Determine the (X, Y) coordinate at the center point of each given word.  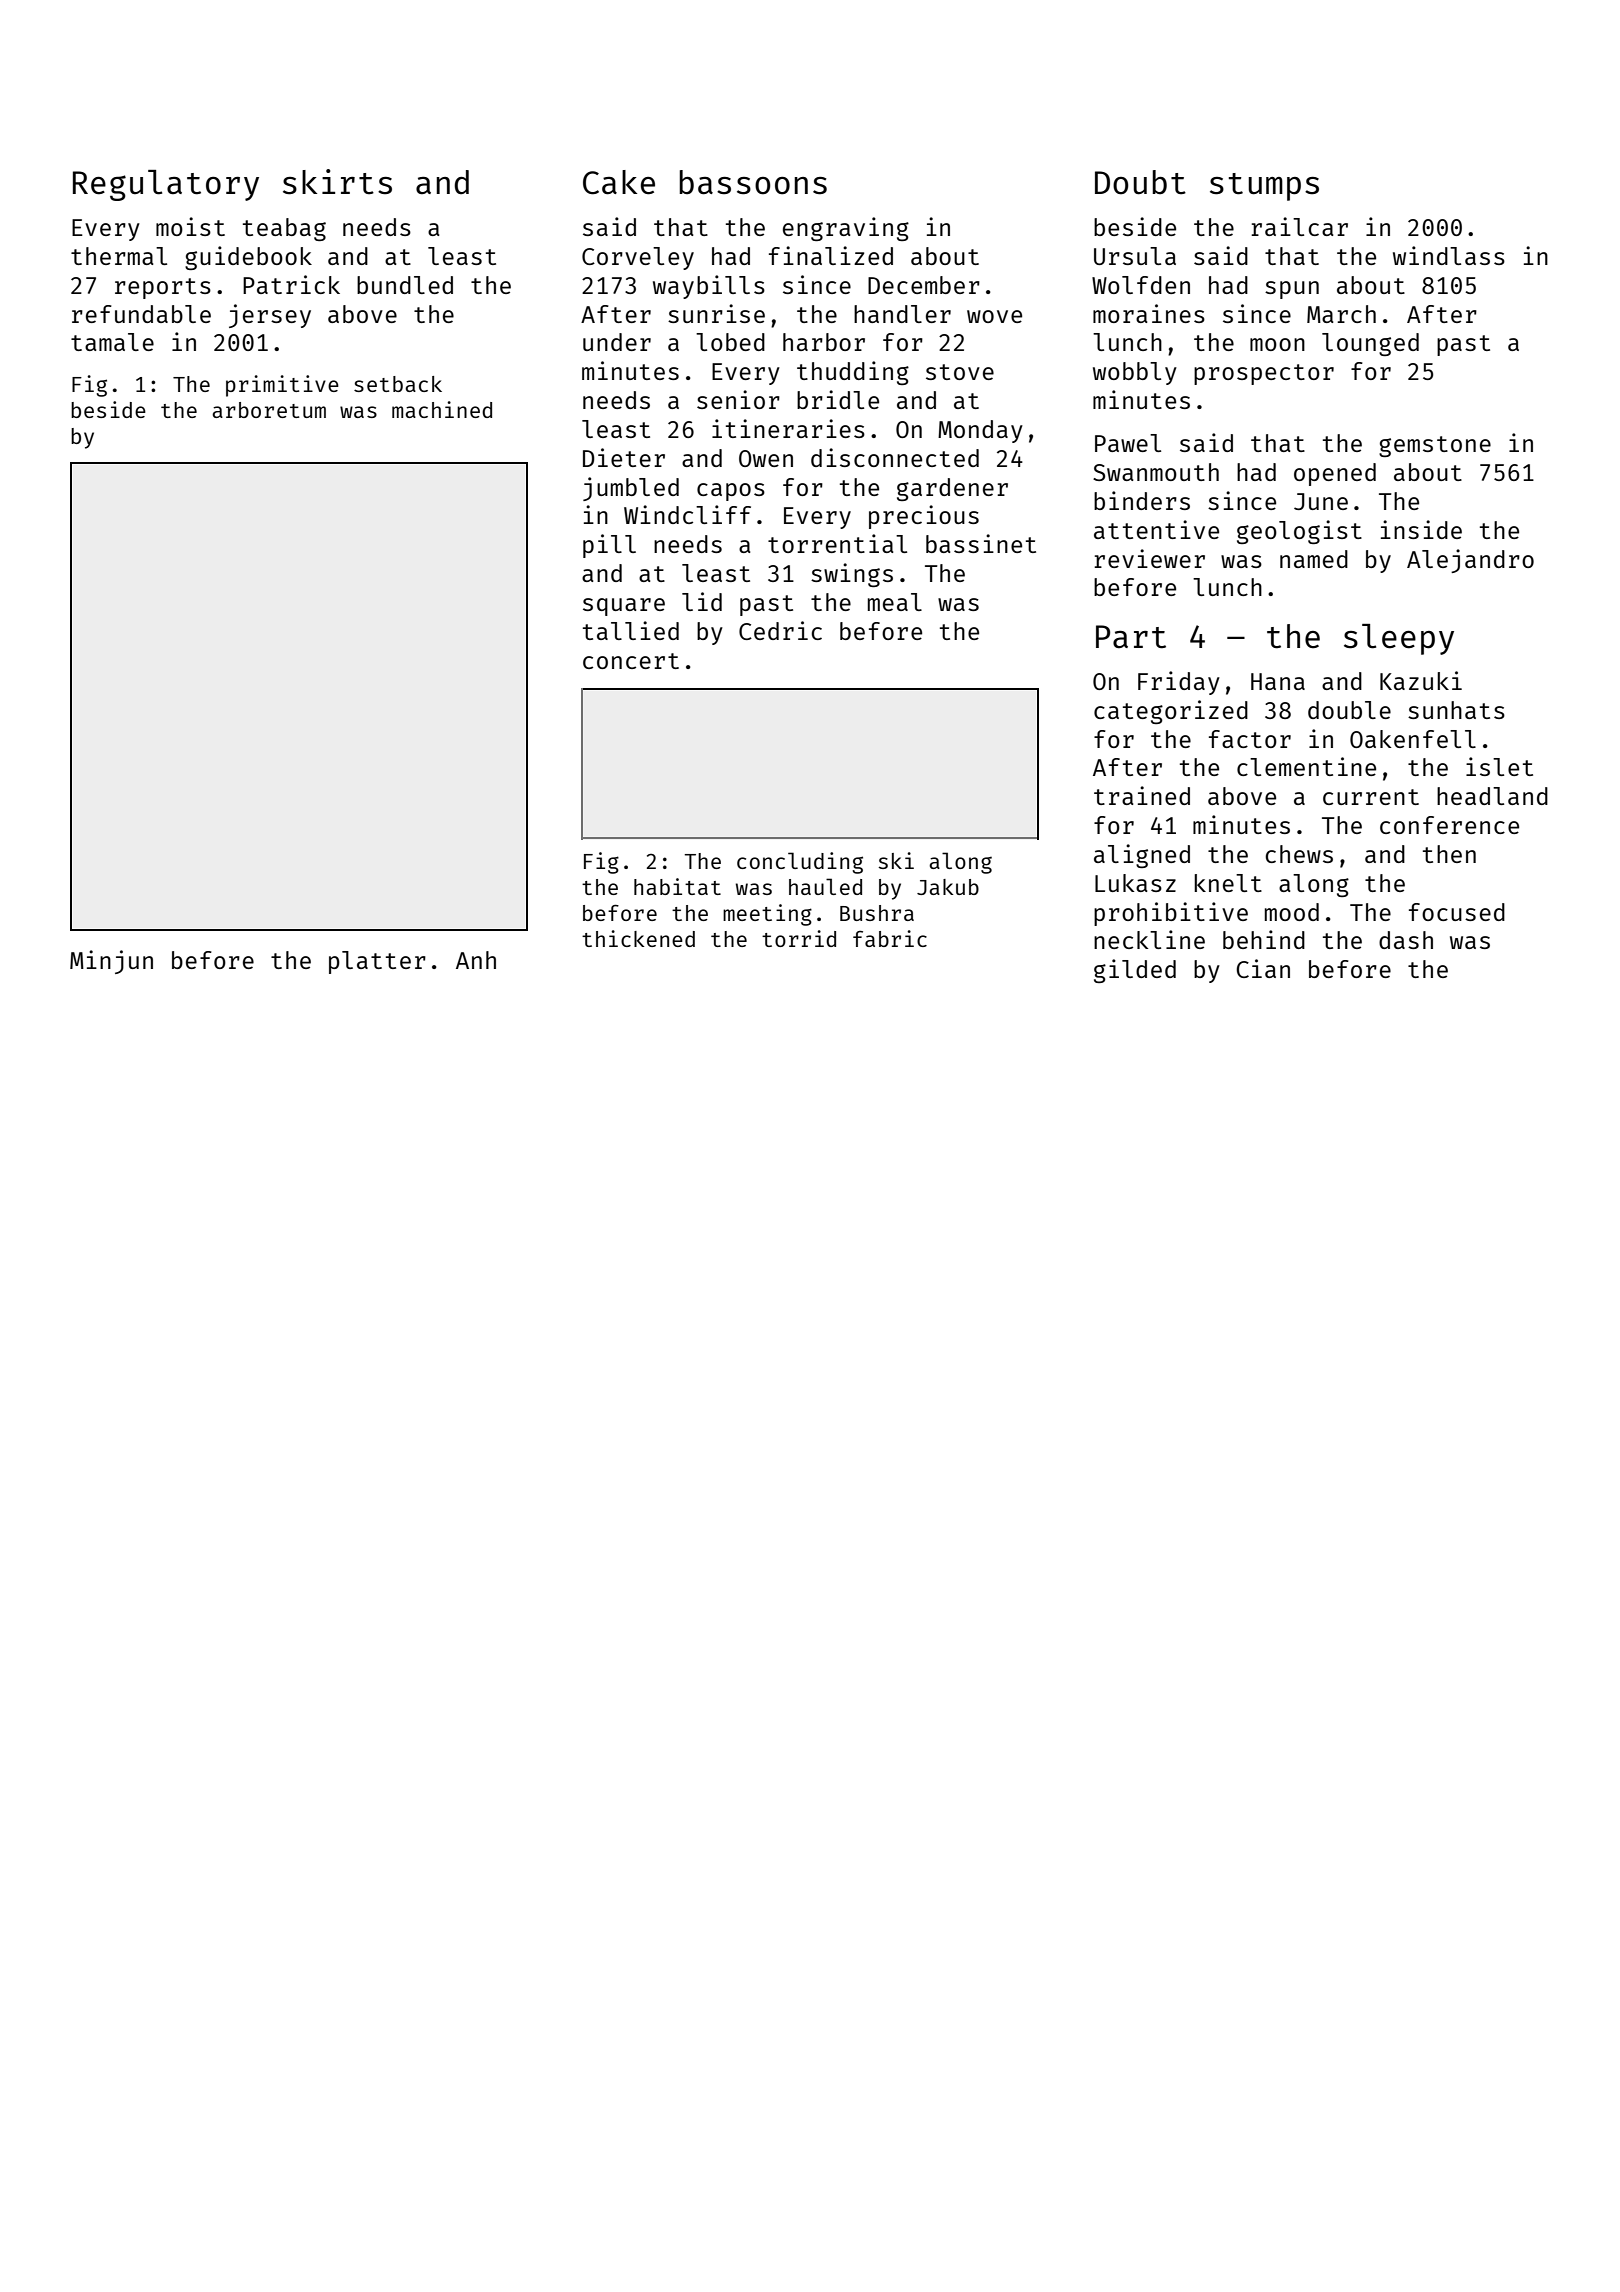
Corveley (638, 258)
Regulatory (166, 185)
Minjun (111, 962)
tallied (631, 630)
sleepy (1399, 639)
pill (609, 546)
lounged (1370, 344)
